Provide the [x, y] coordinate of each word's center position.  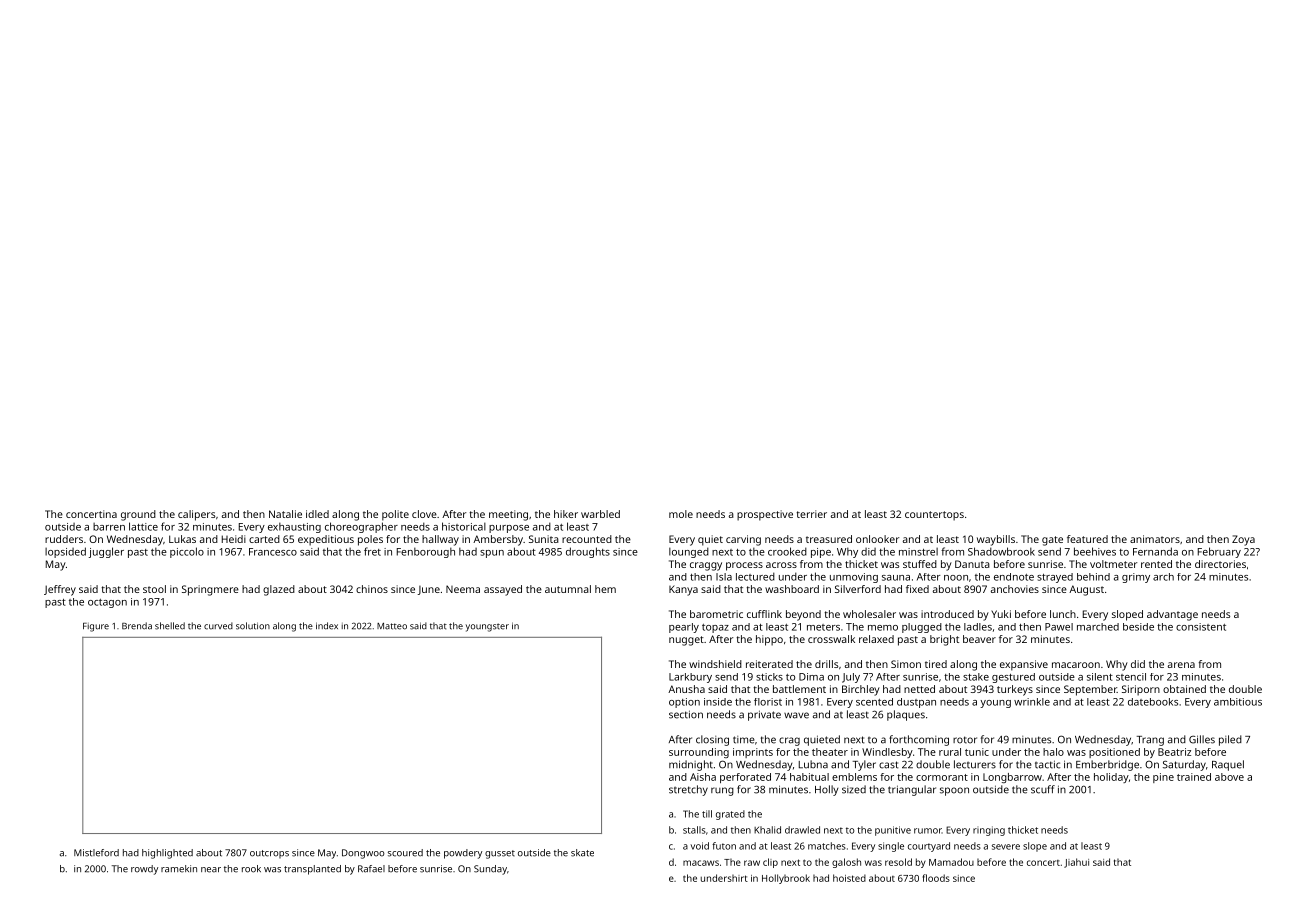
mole [681, 514]
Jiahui [1076, 863]
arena [1181, 665]
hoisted [849, 878]
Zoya [1243, 540]
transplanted [312, 870]
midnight [691, 765]
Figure [96, 627]
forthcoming [919, 740]
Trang [1150, 741]
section [686, 714]
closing [712, 740]
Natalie [285, 514]
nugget [686, 641]
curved [218, 626]
